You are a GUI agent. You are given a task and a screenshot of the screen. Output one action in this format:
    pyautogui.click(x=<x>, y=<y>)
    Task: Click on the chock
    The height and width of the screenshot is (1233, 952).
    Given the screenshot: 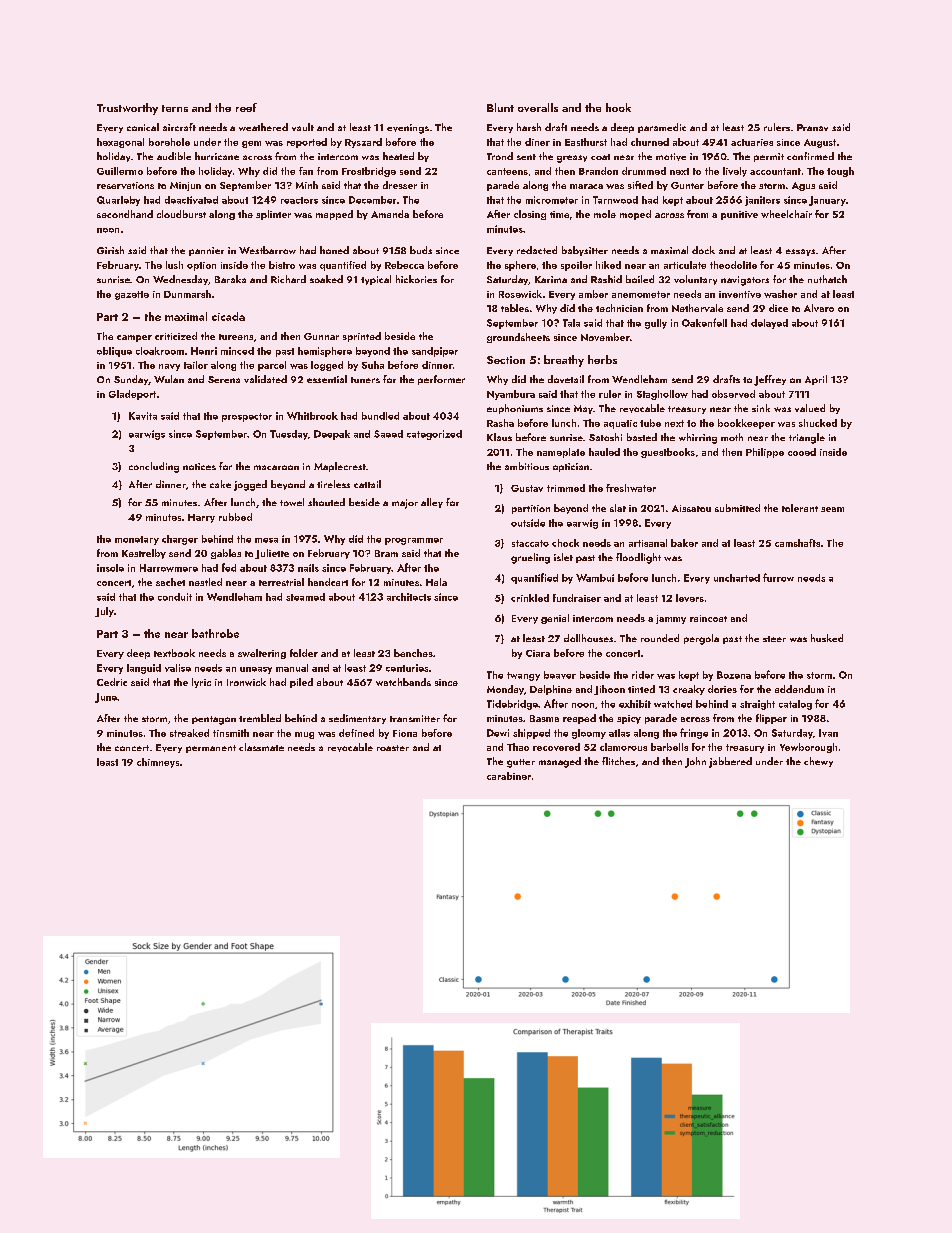 What is the action you would take?
    pyautogui.click(x=565, y=543)
